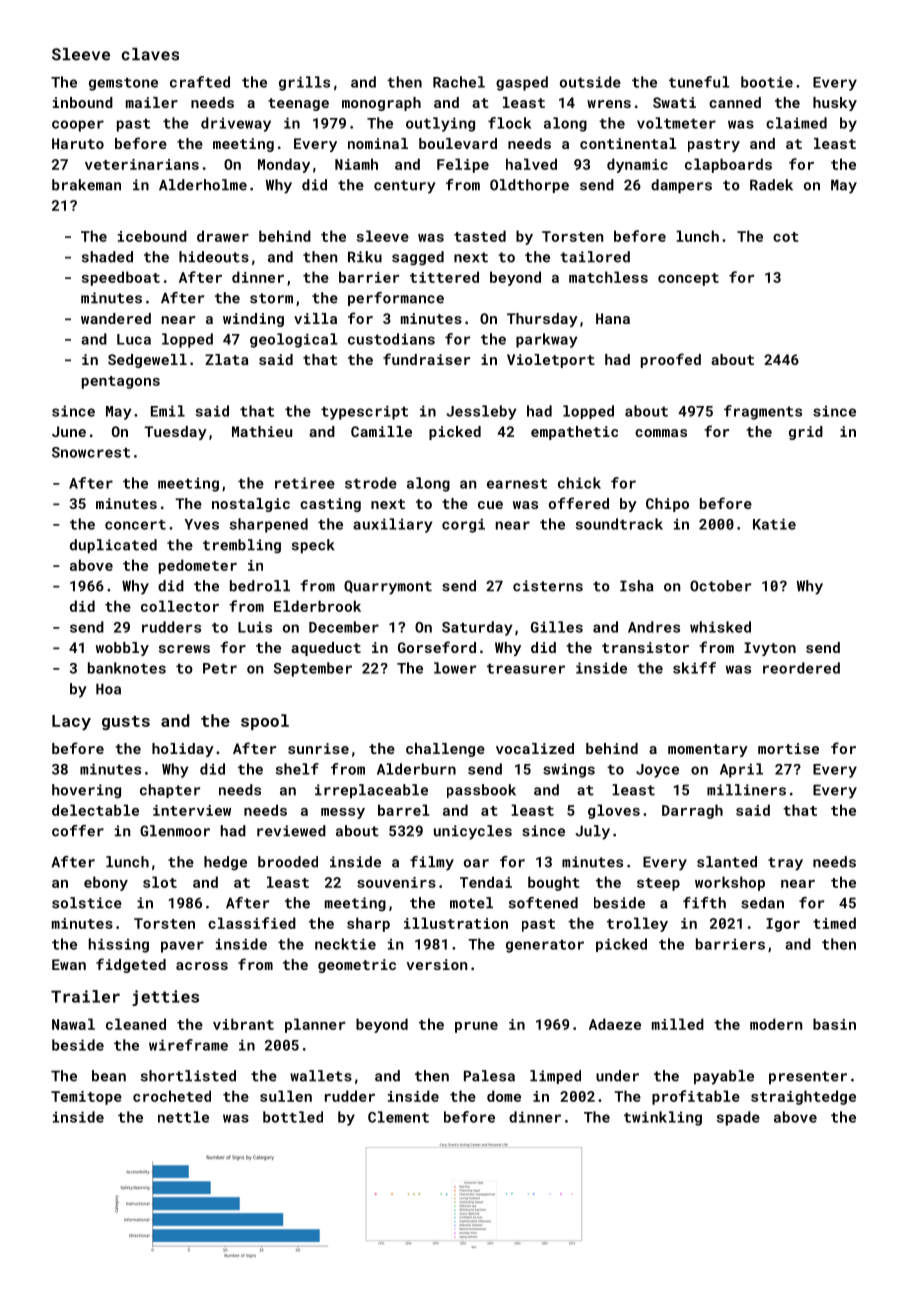  What do you see at coordinates (135, 525) in the screenshot?
I see `concert` at bounding box center [135, 525].
